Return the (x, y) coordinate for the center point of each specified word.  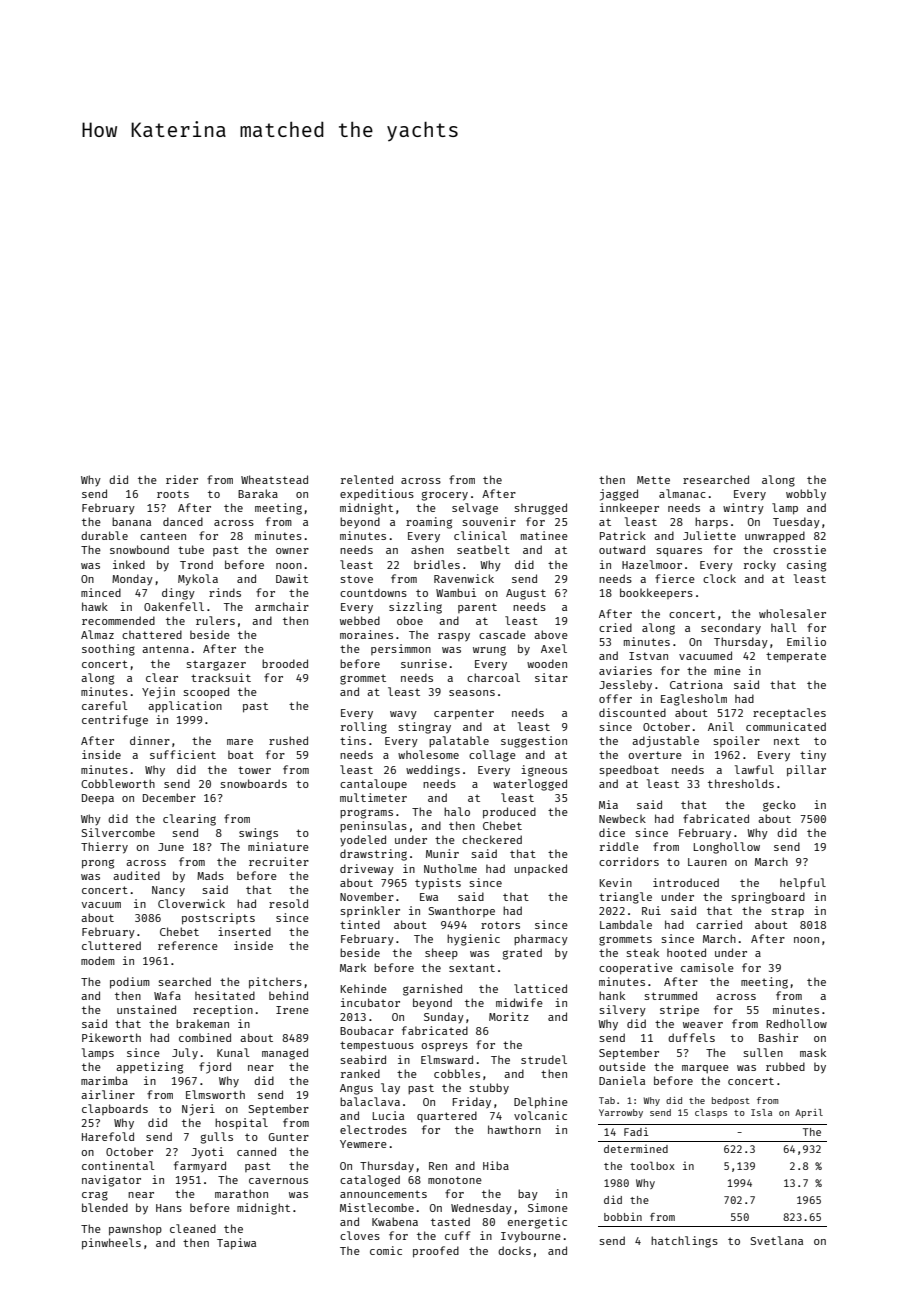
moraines (366, 634)
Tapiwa (236, 1244)
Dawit (292, 578)
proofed (436, 1252)
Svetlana (777, 1240)
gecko (779, 806)
